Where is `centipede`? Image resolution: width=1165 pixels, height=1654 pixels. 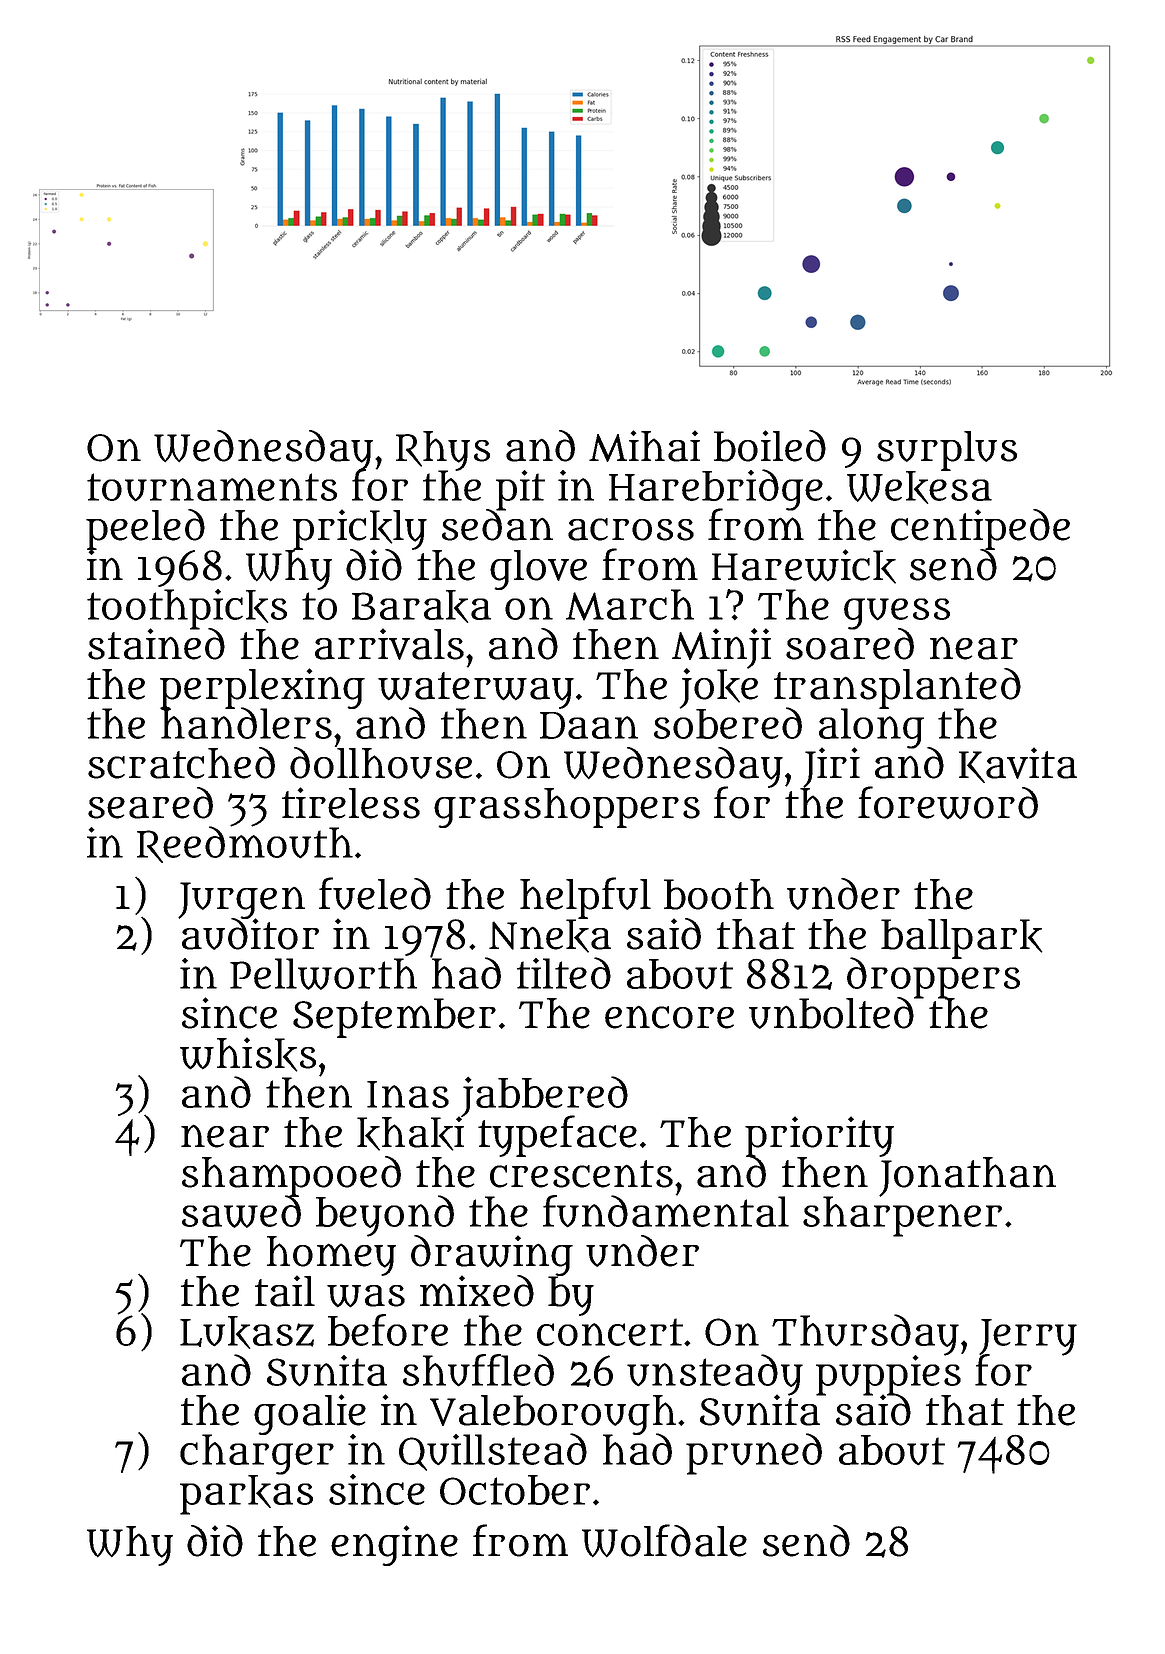
centipede is located at coordinates (980, 529).
